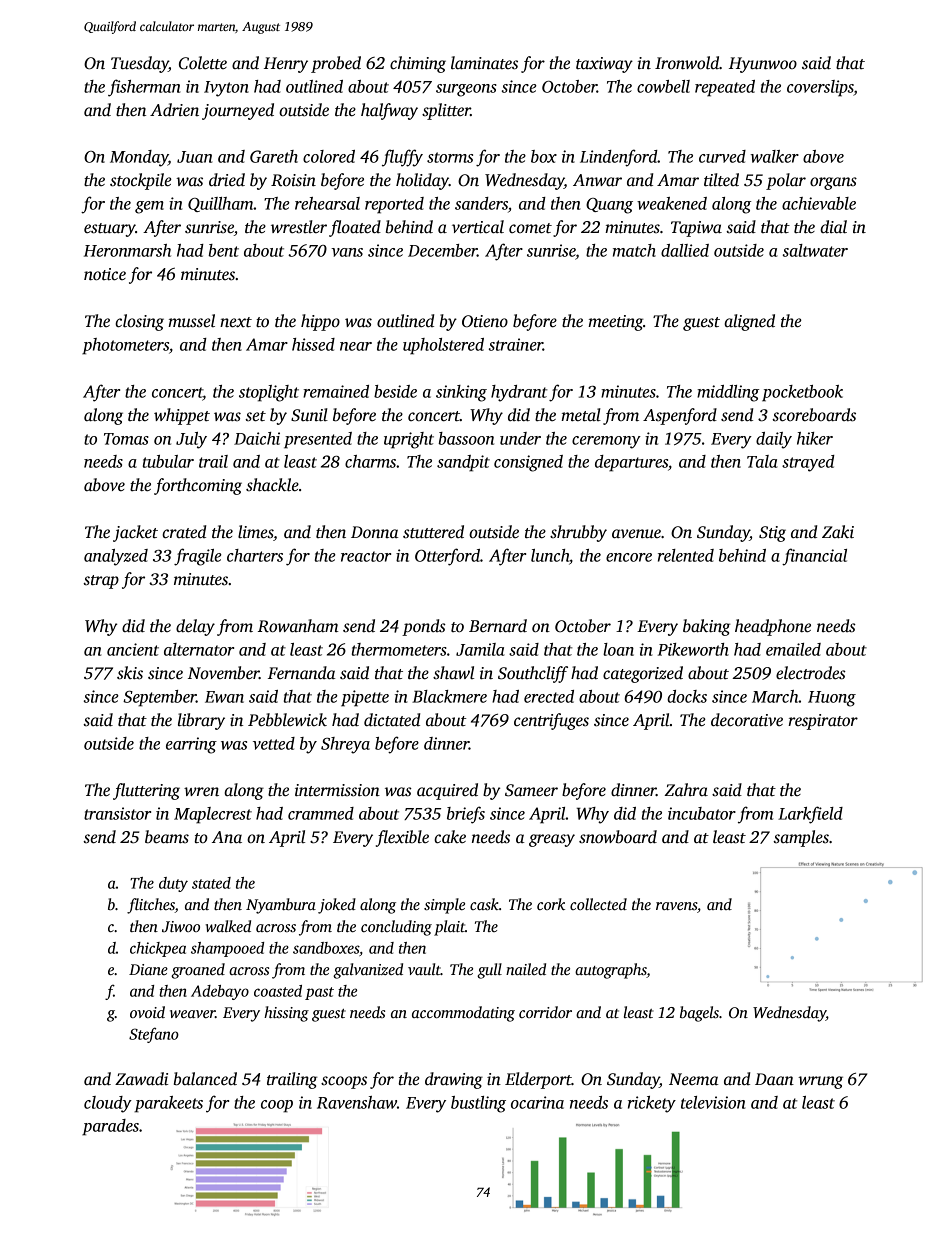  What do you see at coordinates (255, 532) in the screenshot?
I see `limes` at bounding box center [255, 532].
